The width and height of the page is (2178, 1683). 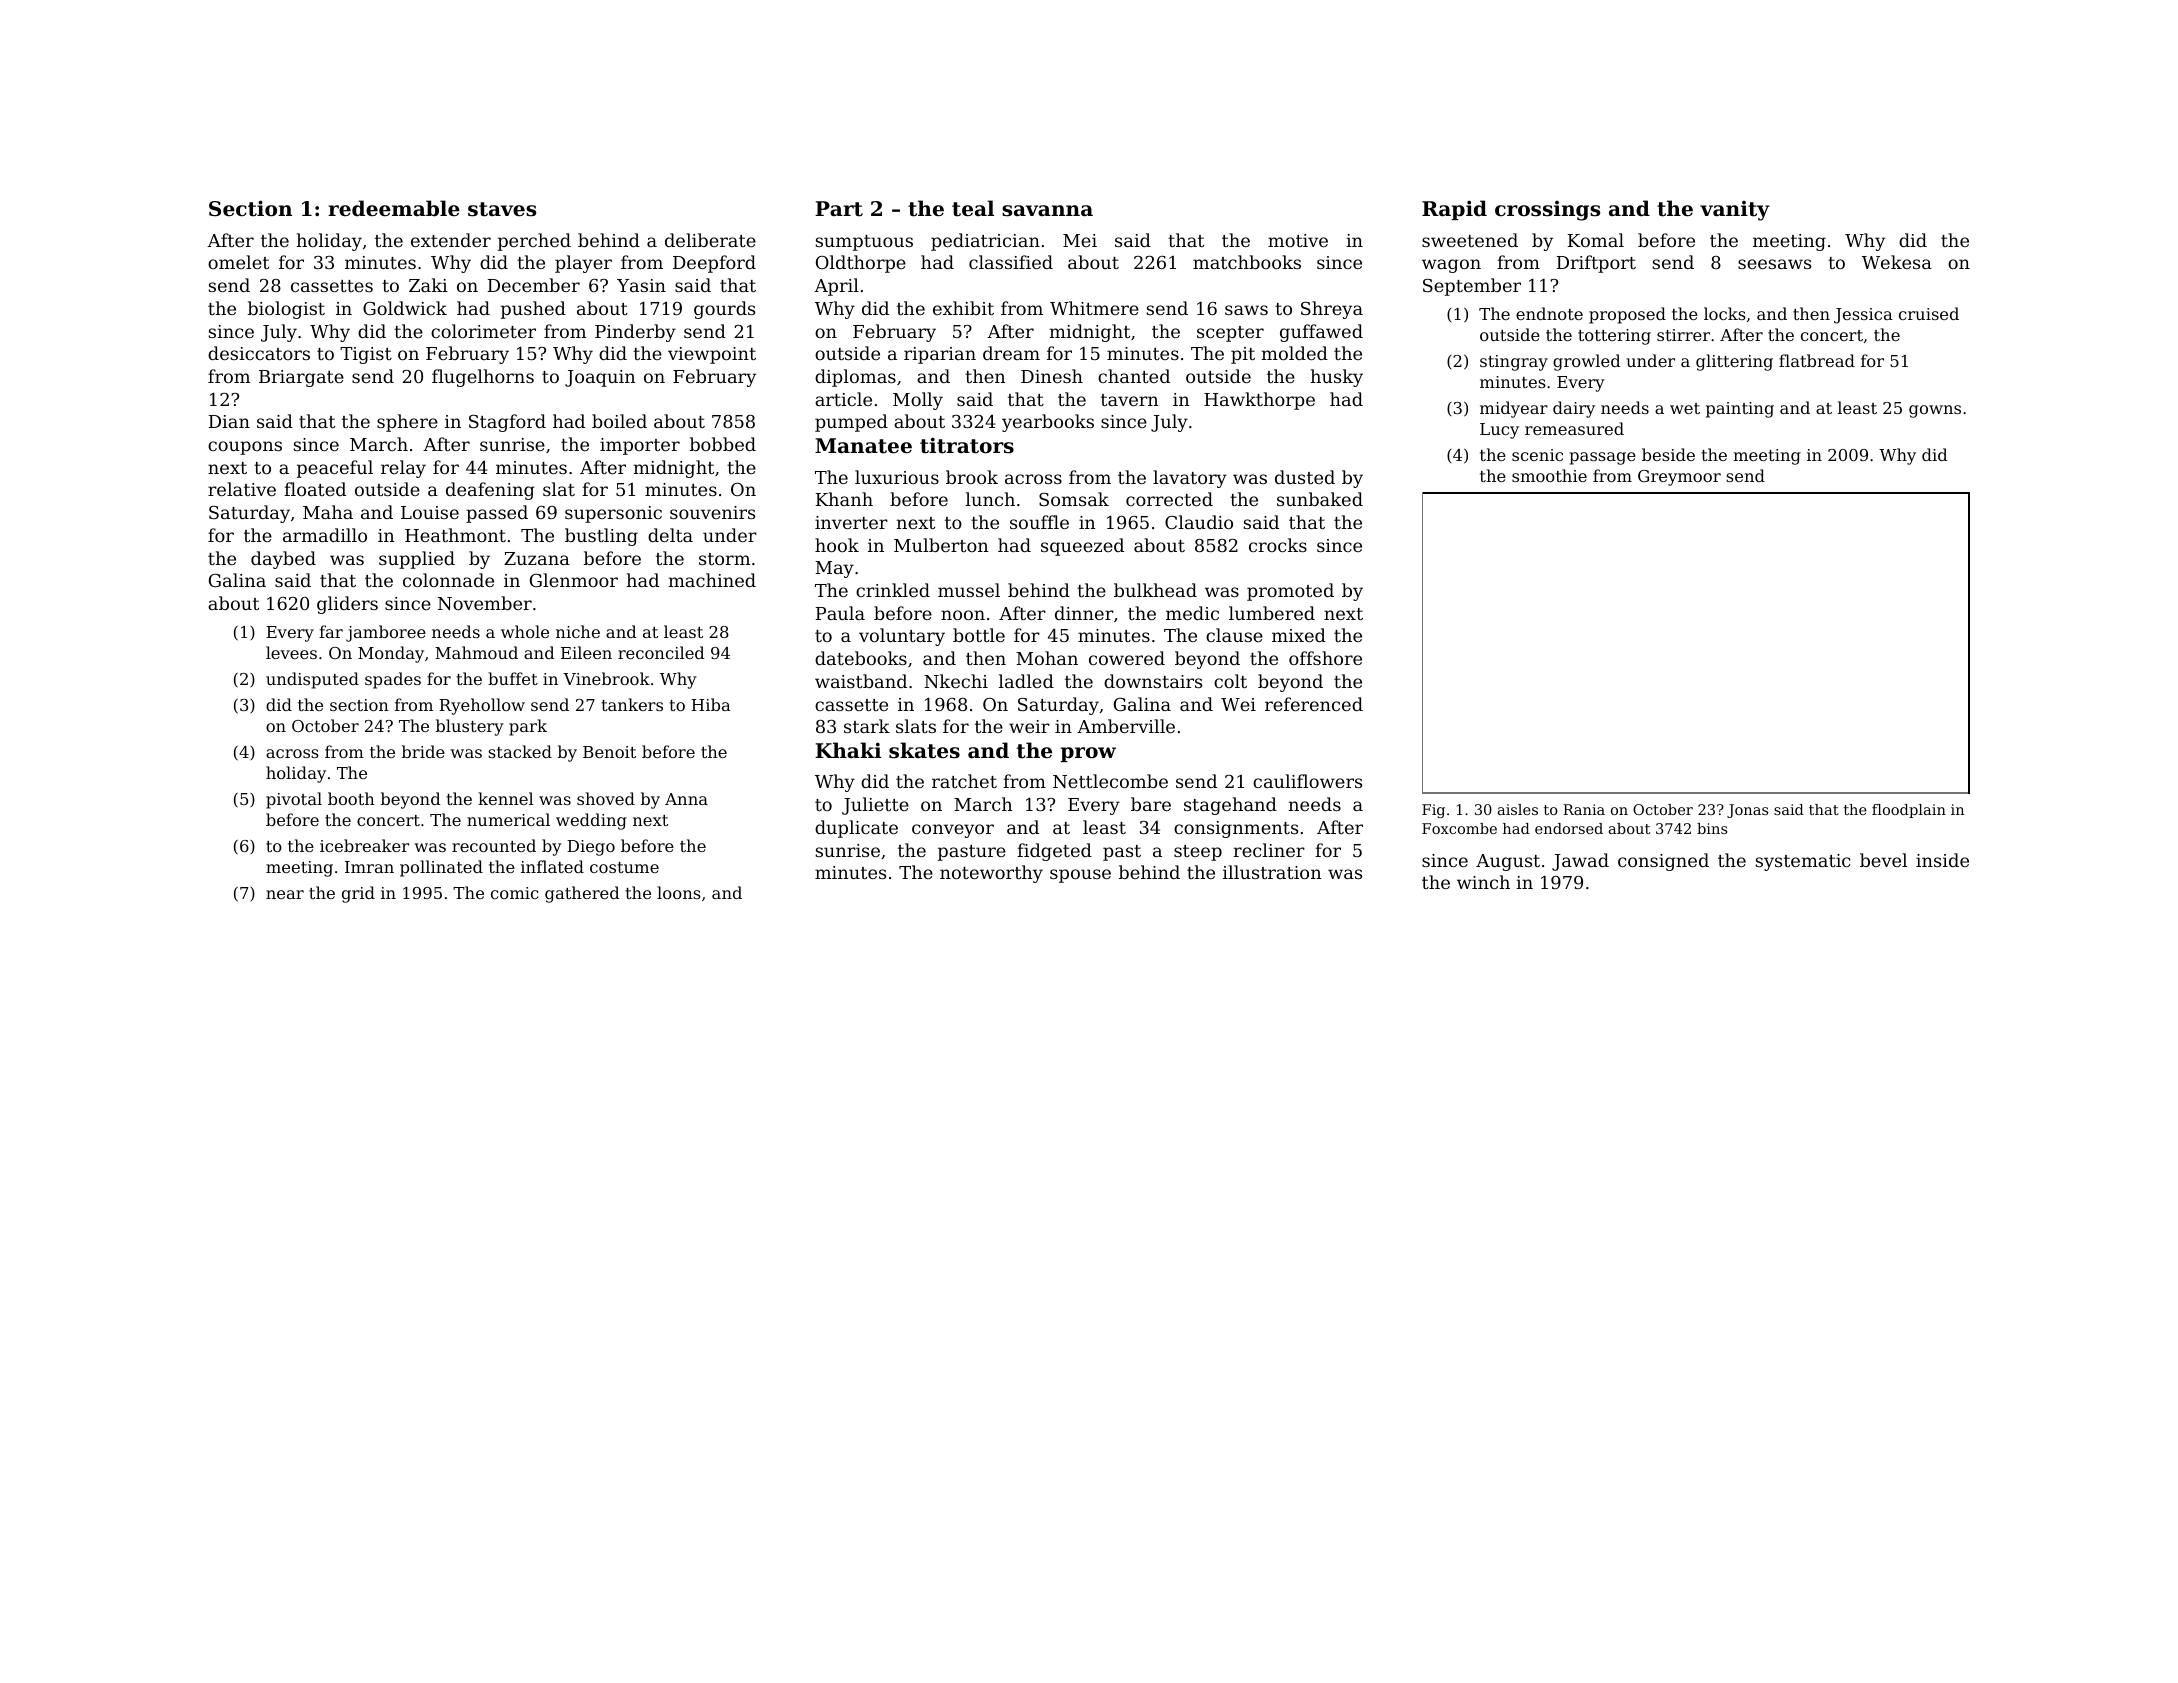 I want to click on Pinderby, so click(x=635, y=333).
